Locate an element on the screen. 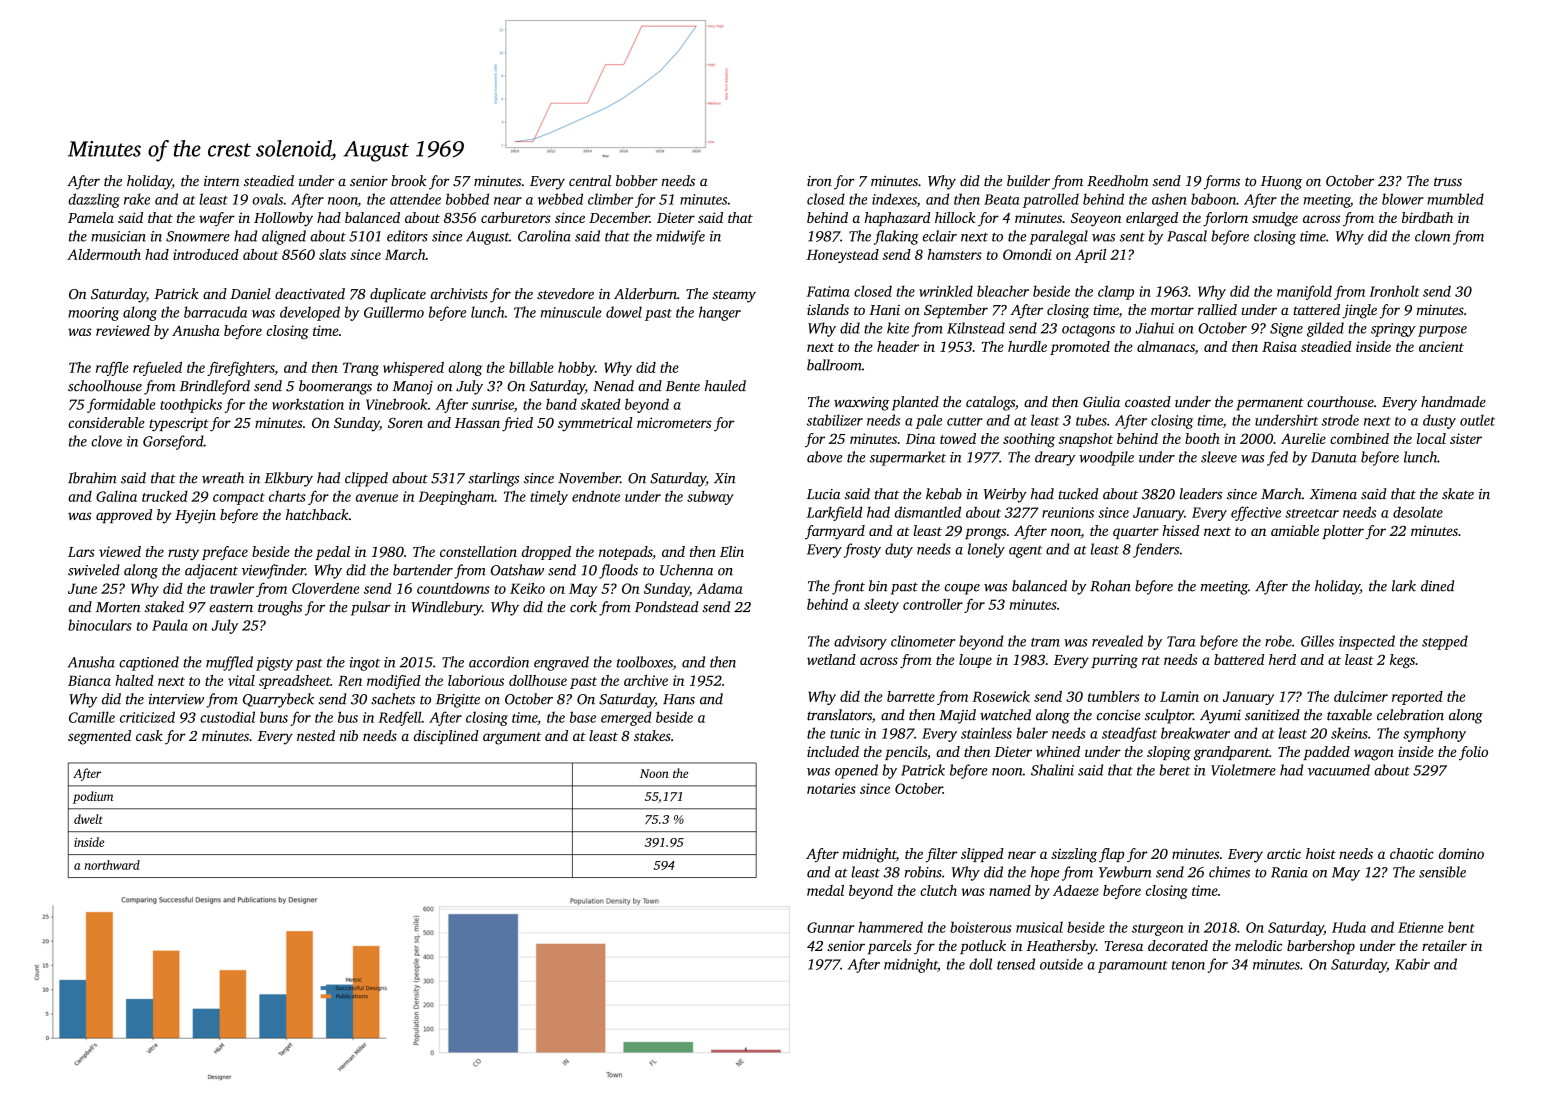 Image resolution: width=1563 pixels, height=1105 pixels. trucked is located at coordinates (165, 496).
